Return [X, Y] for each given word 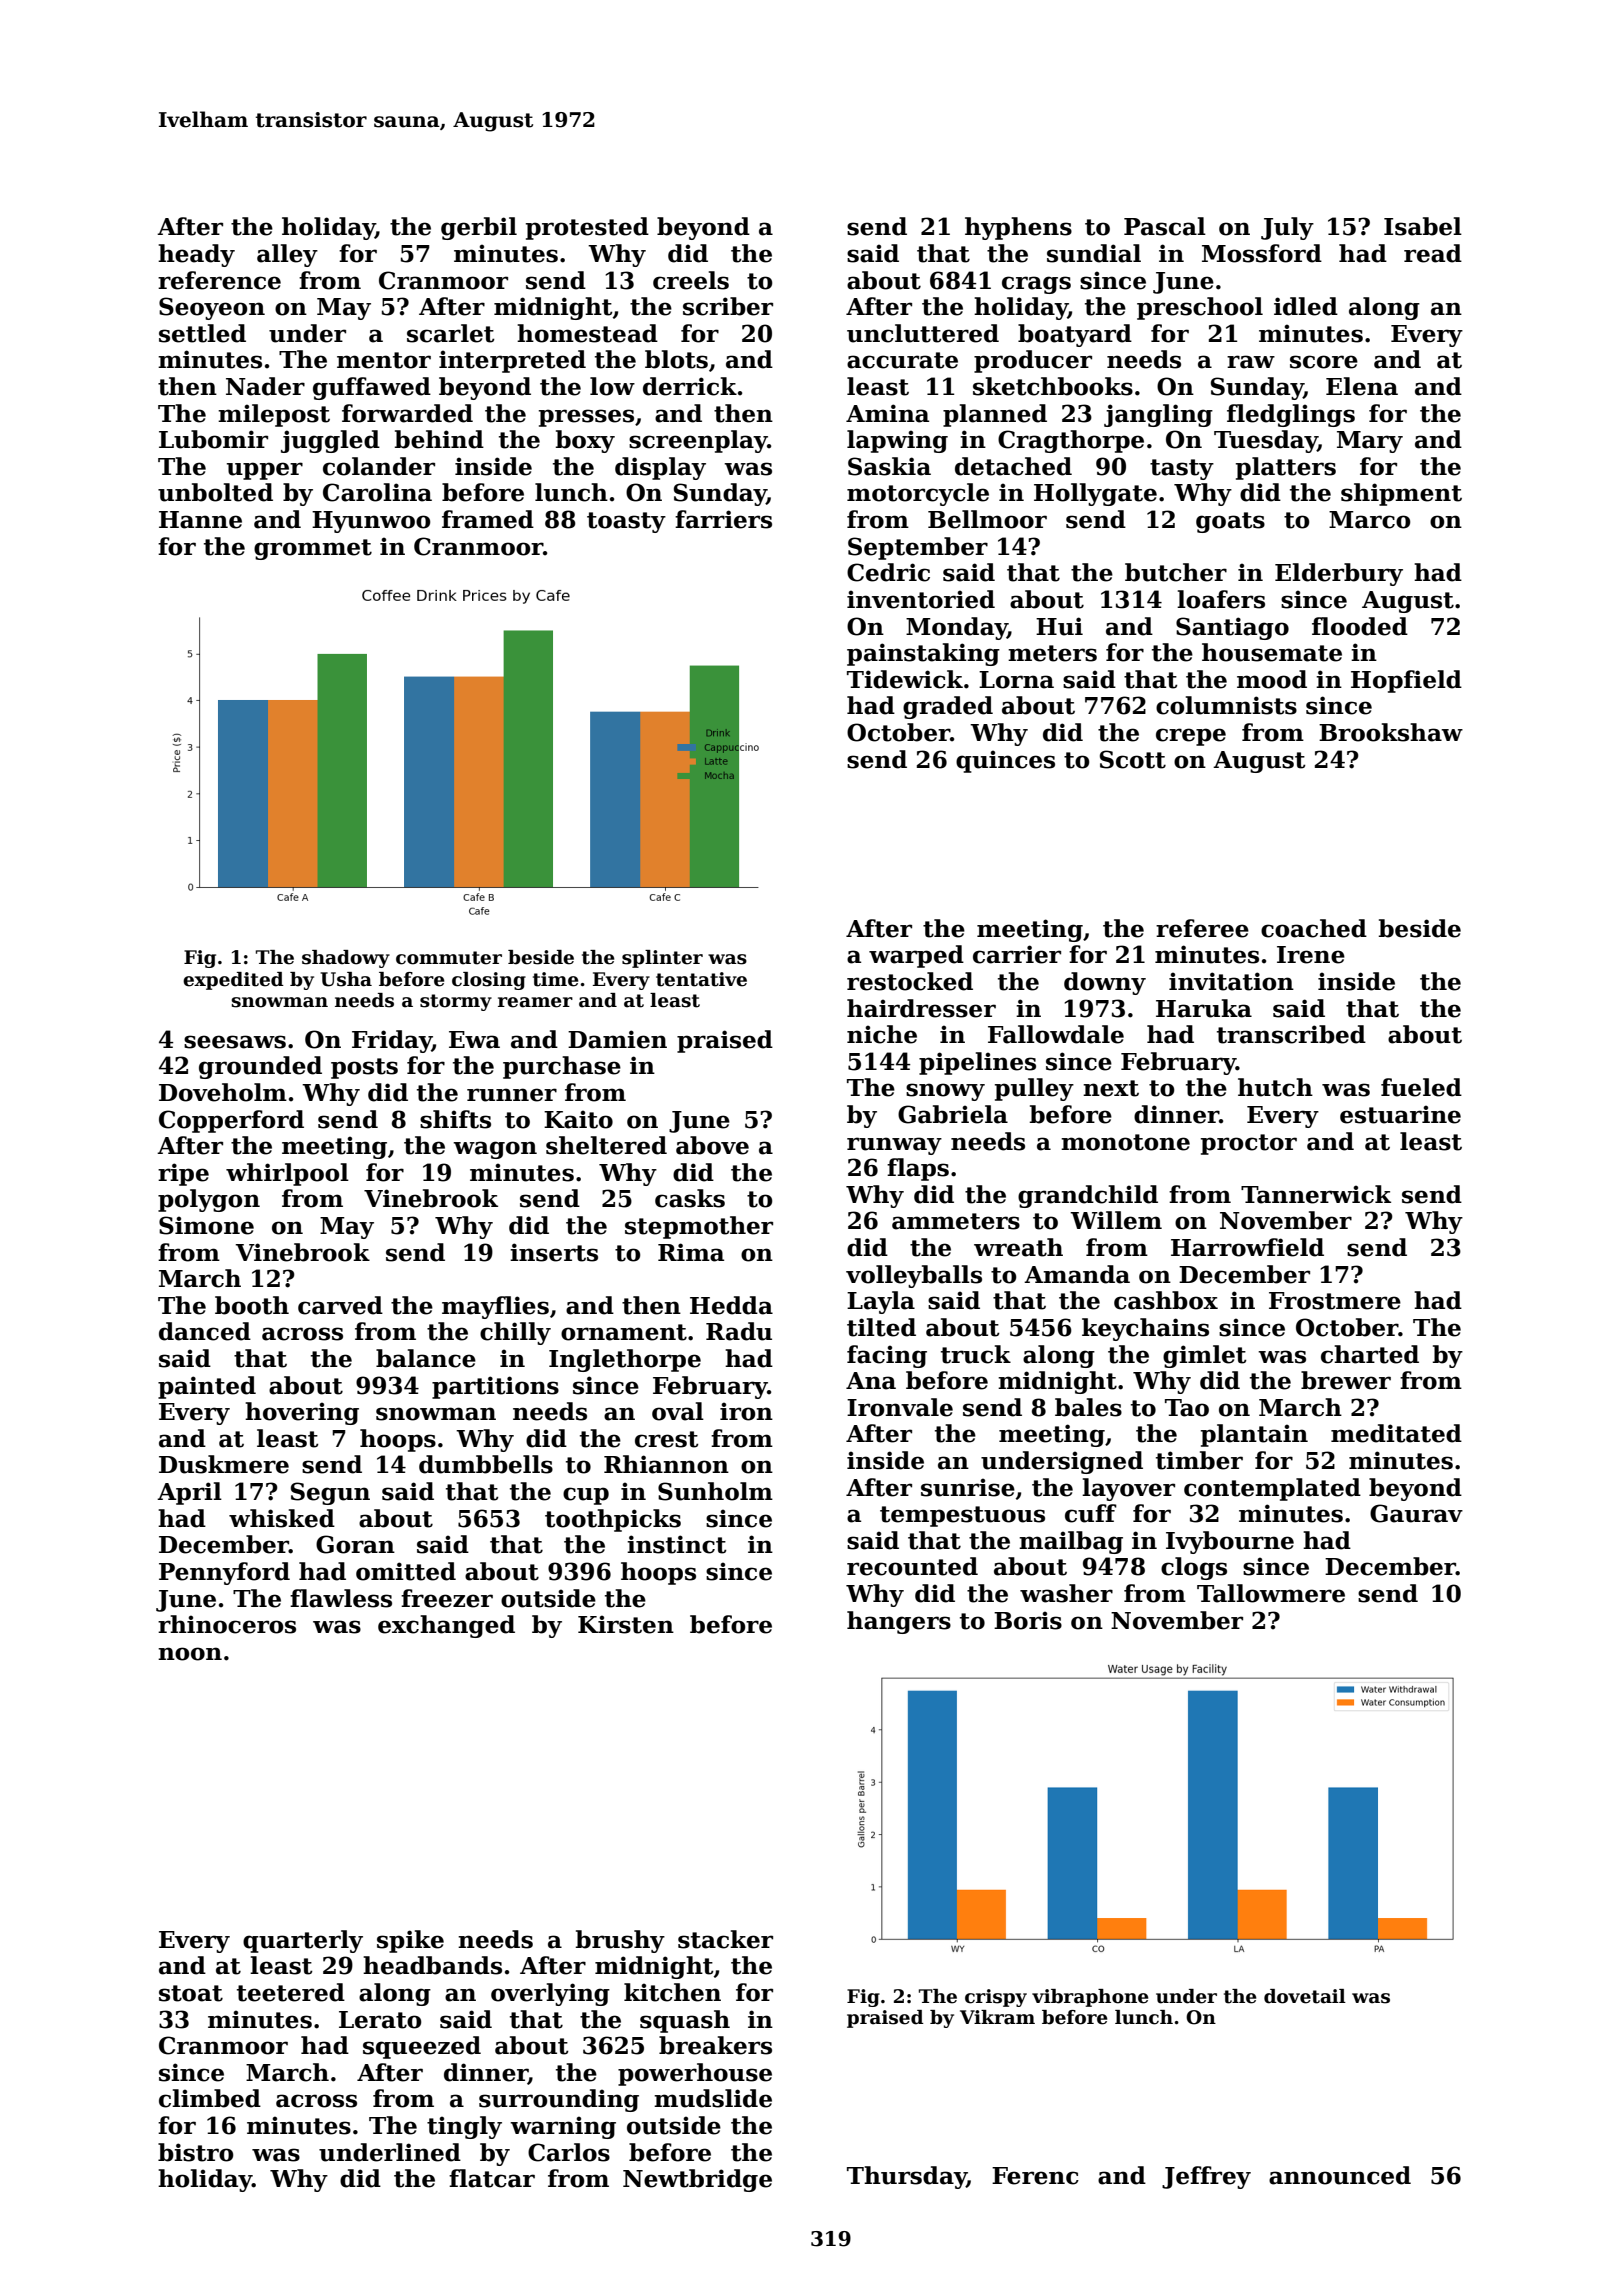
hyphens [1018, 228]
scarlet [451, 333]
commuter [449, 958]
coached [1314, 928]
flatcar [492, 2178]
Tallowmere [1271, 1593]
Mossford [1262, 253]
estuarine [1400, 1114]
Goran [355, 1544]
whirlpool [287, 1174]
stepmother [699, 1227]
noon [190, 1654]
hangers [899, 1622]
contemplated [1272, 1489]
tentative [701, 979]
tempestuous [962, 1516]
